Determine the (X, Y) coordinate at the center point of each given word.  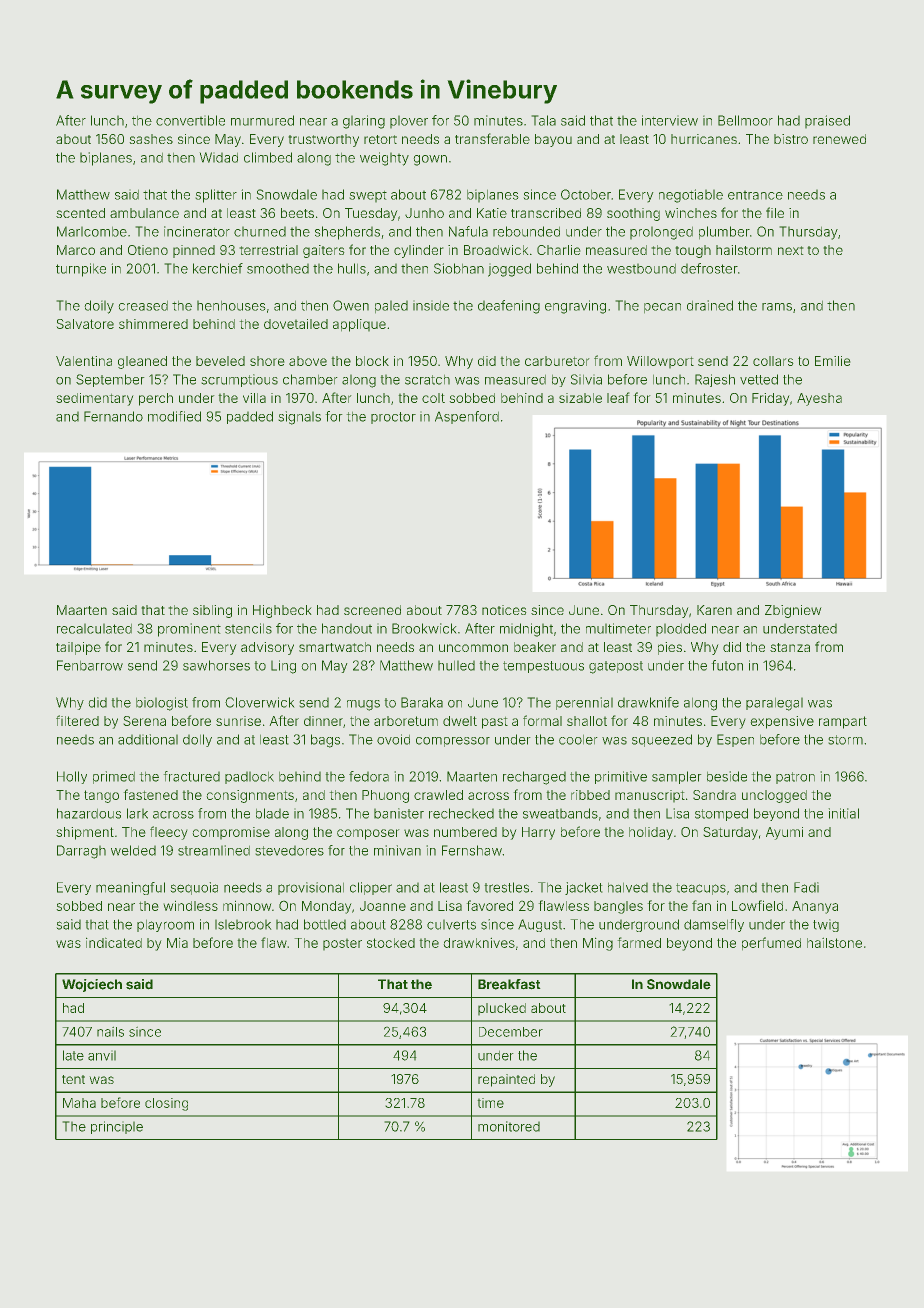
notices (504, 610)
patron (795, 778)
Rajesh (715, 380)
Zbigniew (793, 611)
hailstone (834, 942)
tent (73, 1079)
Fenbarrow (90, 665)
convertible (190, 120)
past (495, 722)
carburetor (557, 361)
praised (827, 122)
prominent (189, 630)
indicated (114, 942)
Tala (543, 120)
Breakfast (509, 984)
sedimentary (95, 399)
